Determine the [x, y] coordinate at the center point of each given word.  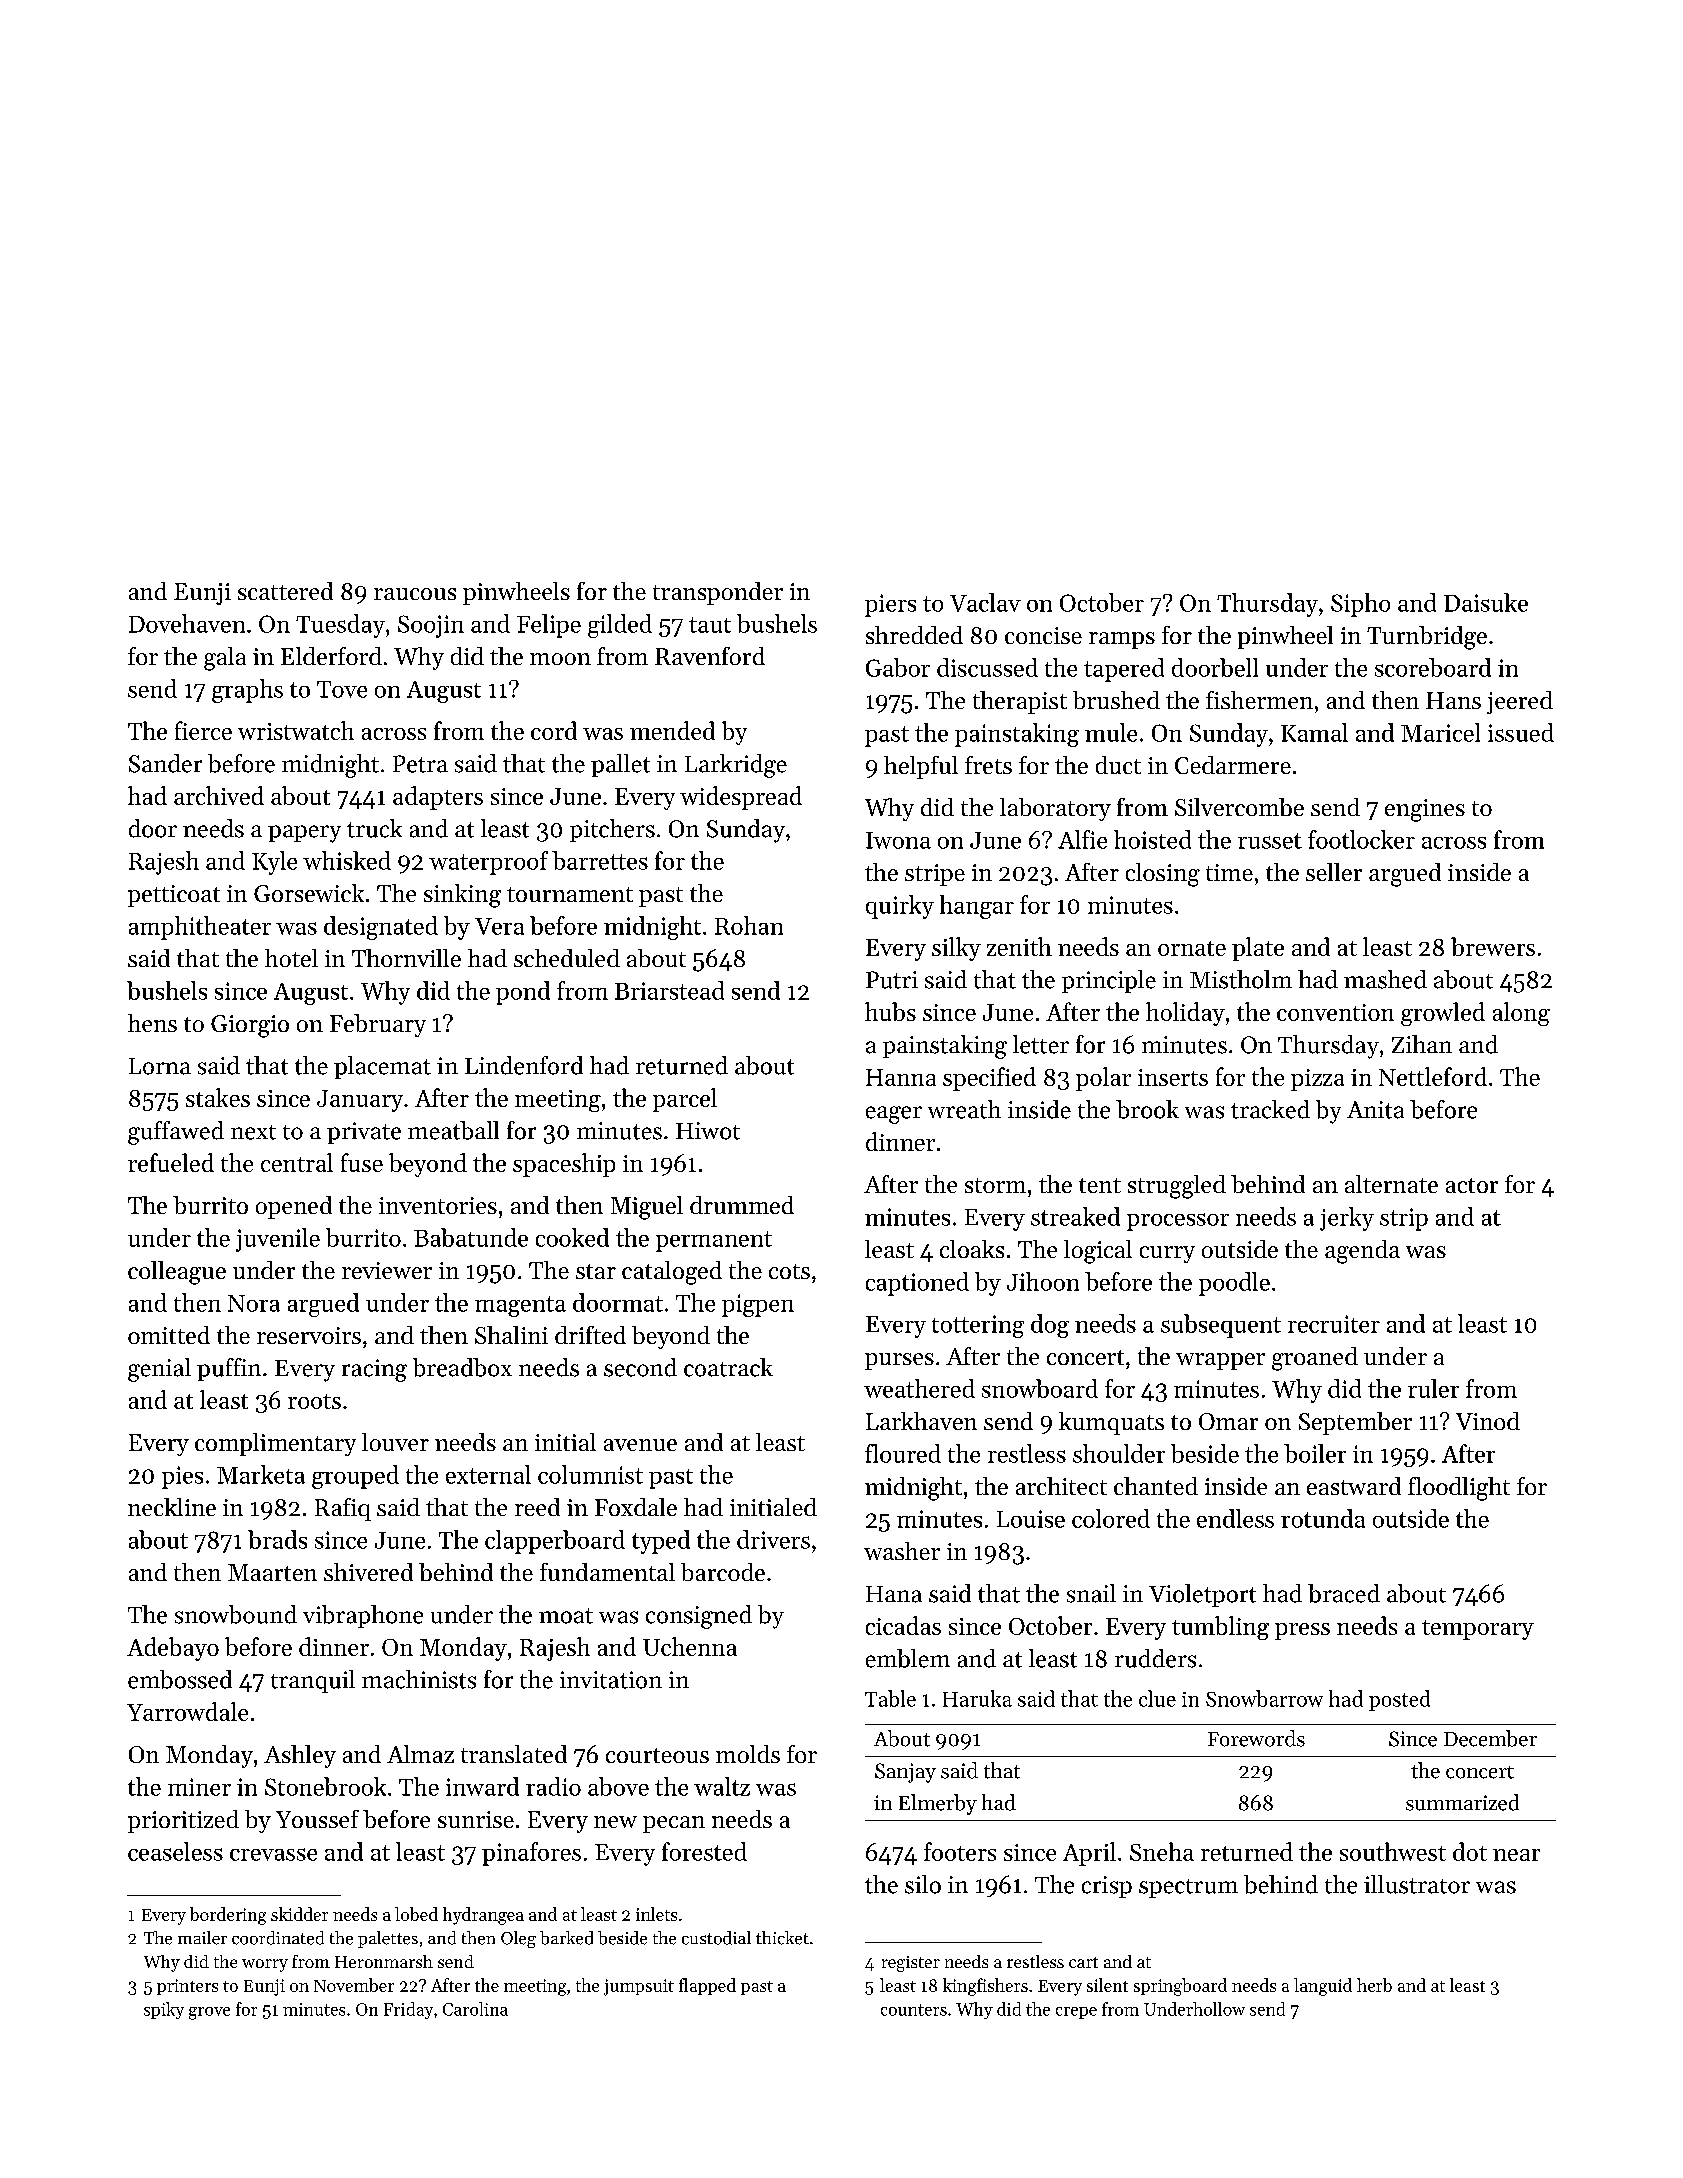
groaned [1315, 1359]
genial [159, 1370]
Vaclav [985, 602]
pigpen [758, 1305]
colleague [177, 1273]
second [640, 1367]
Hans [1453, 700]
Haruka [977, 1698]
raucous [415, 594]
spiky [164, 2010]
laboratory [1055, 809]
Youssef [317, 1819]
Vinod [1488, 1421]
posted [1399, 1700]
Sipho [1360, 605]
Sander [165, 763]
